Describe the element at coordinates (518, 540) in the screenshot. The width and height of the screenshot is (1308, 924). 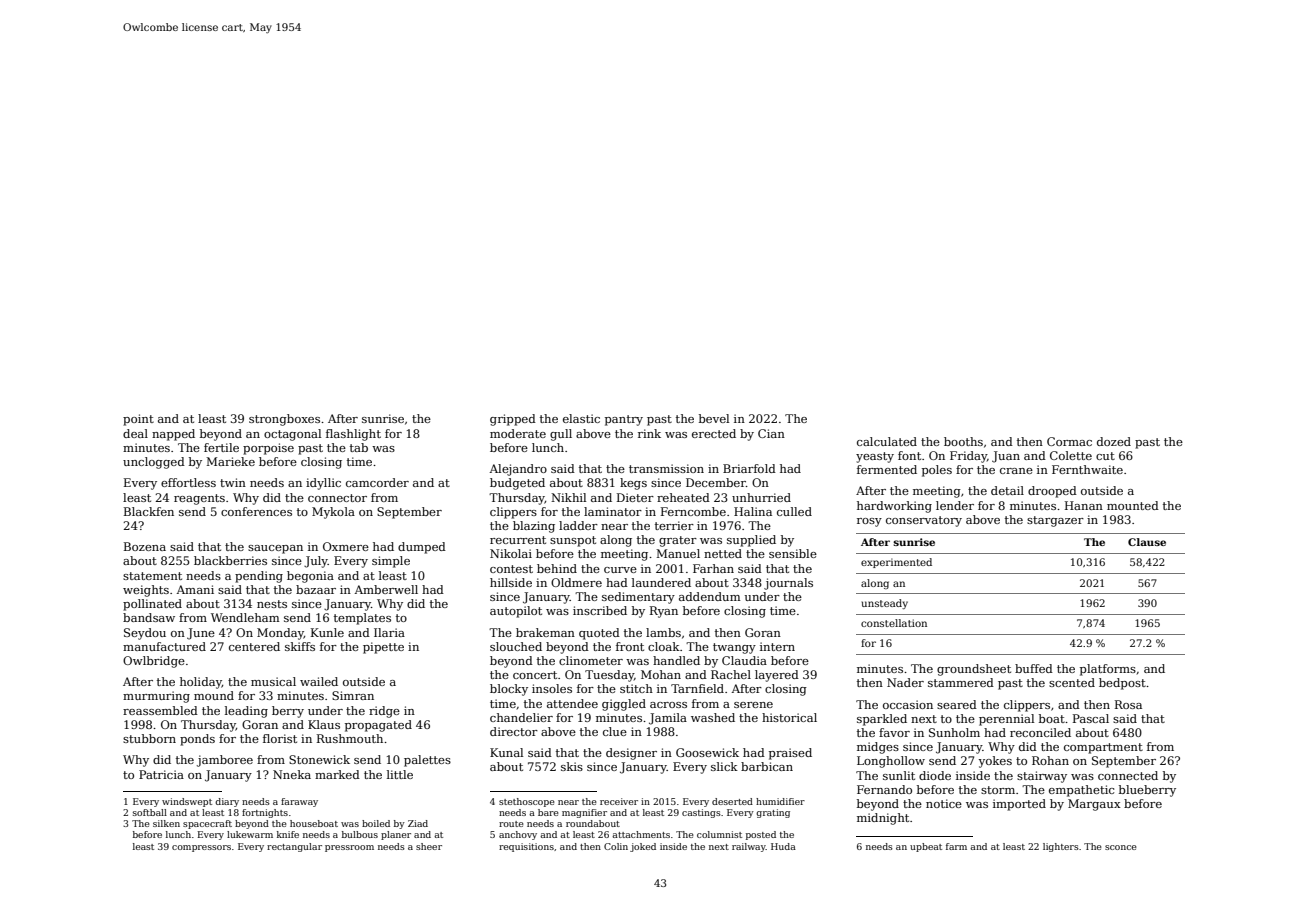
I see `recurrent` at that location.
